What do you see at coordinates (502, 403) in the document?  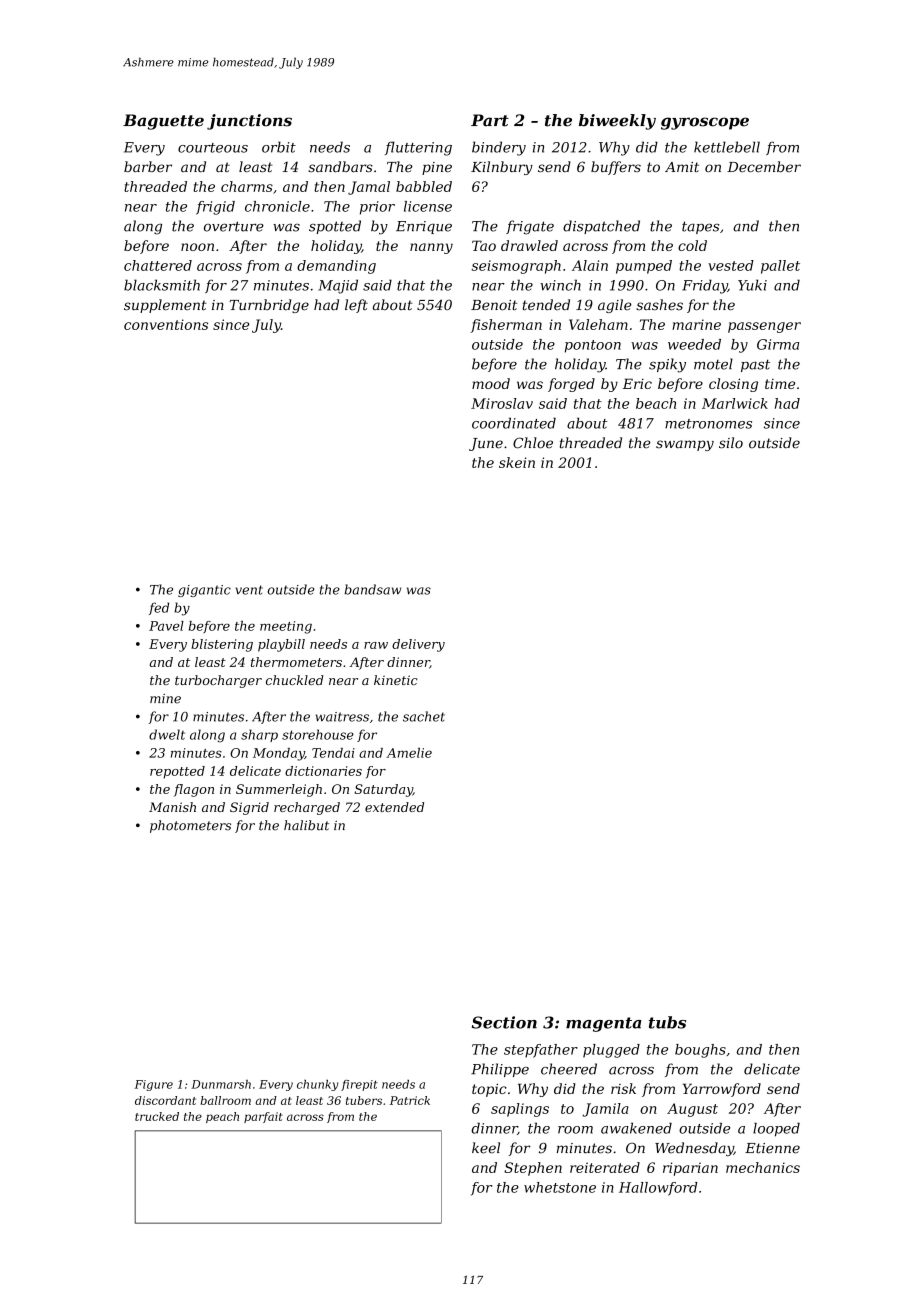 I see `Miroslav` at bounding box center [502, 403].
